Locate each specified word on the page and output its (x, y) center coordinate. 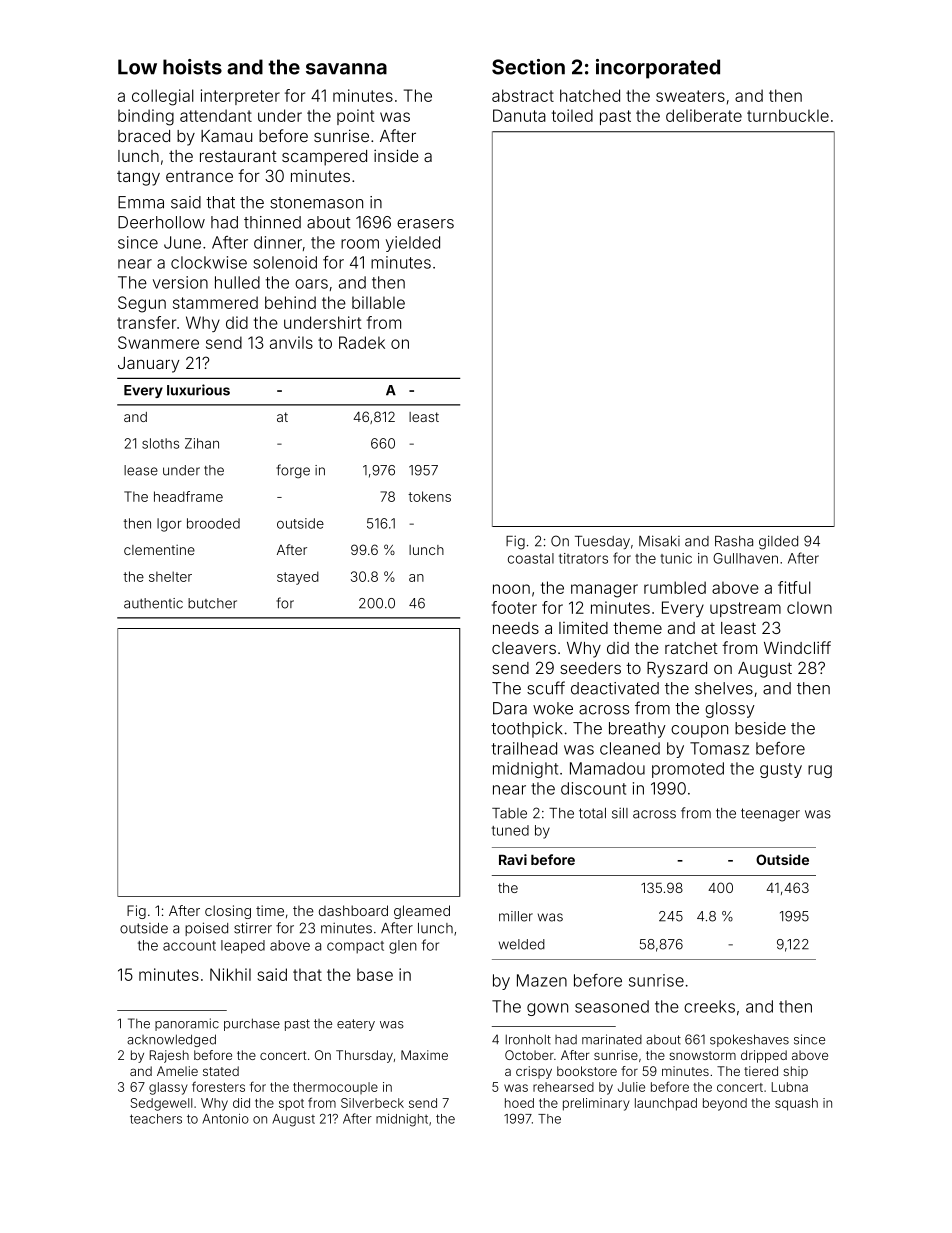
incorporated (658, 69)
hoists (192, 67)
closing (228, 912)
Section (528, 67)
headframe (188, 496)
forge (293, 471)
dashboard (353, 910)
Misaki (659, 541)
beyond (725, 1104)
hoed (519, 1103)
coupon (699, 731)
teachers (156, 1119)
